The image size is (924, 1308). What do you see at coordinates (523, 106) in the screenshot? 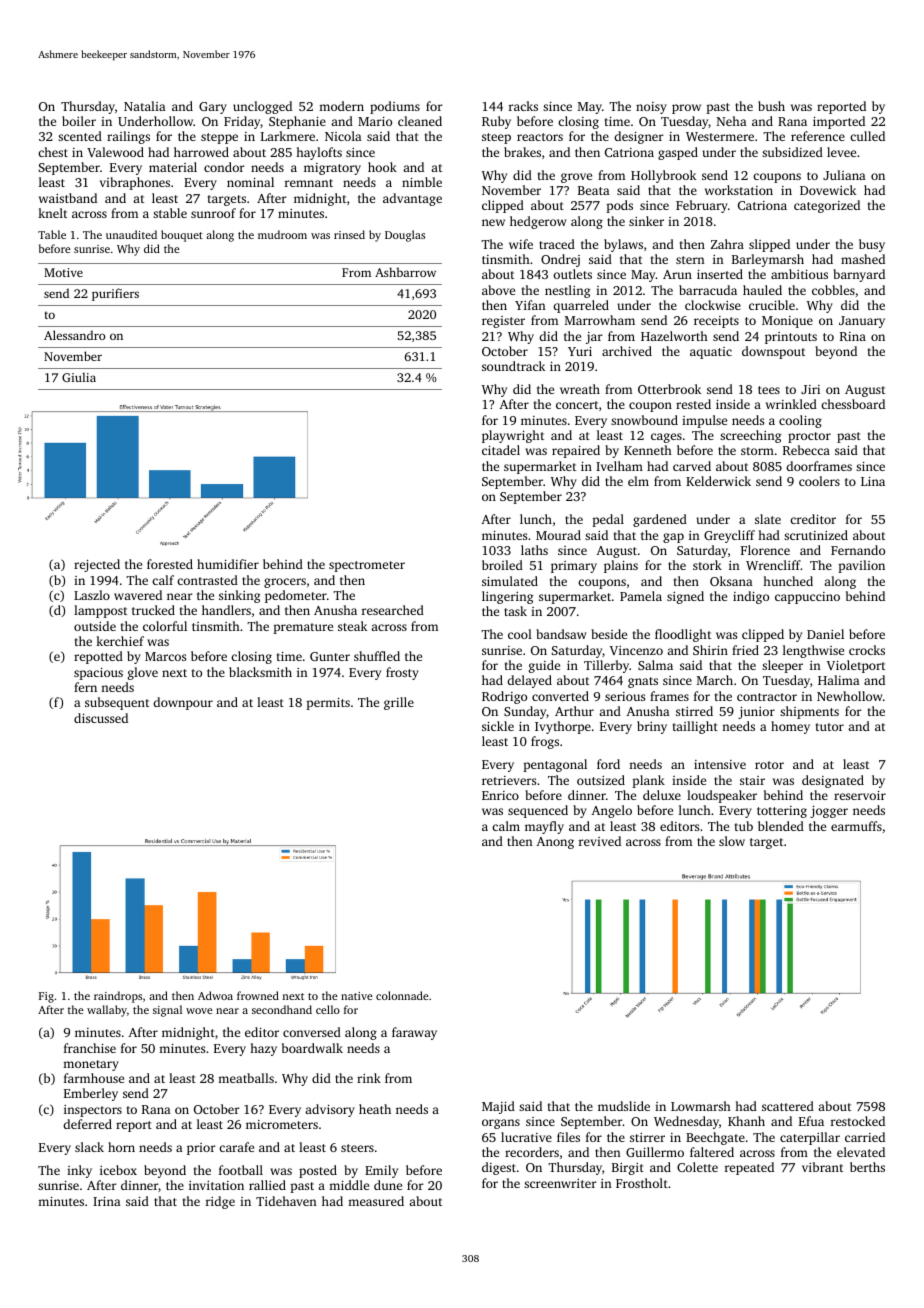
I see `racks` at bounding box center [523, 106].
